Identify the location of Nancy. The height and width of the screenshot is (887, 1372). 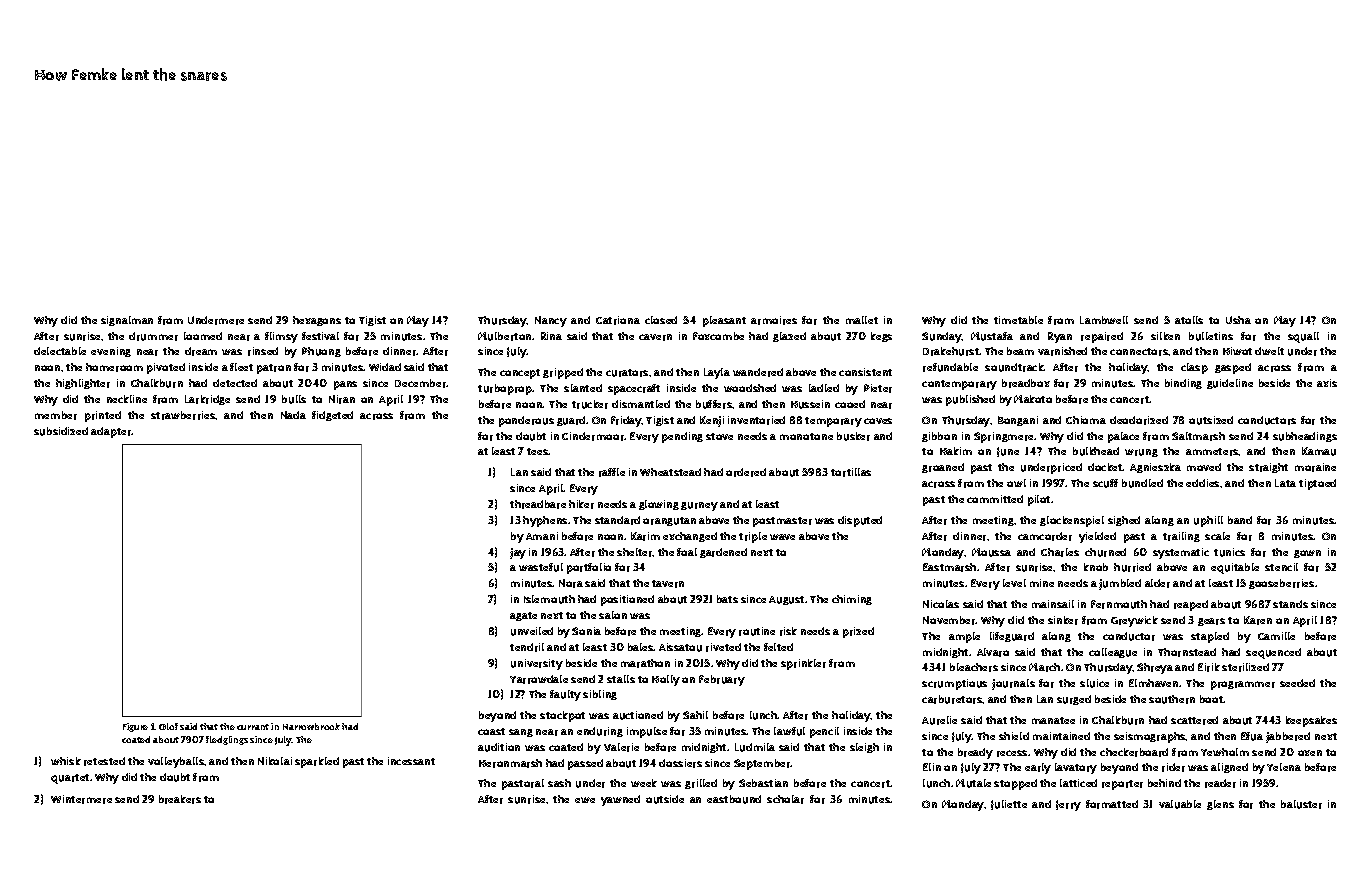
(551, 321).
